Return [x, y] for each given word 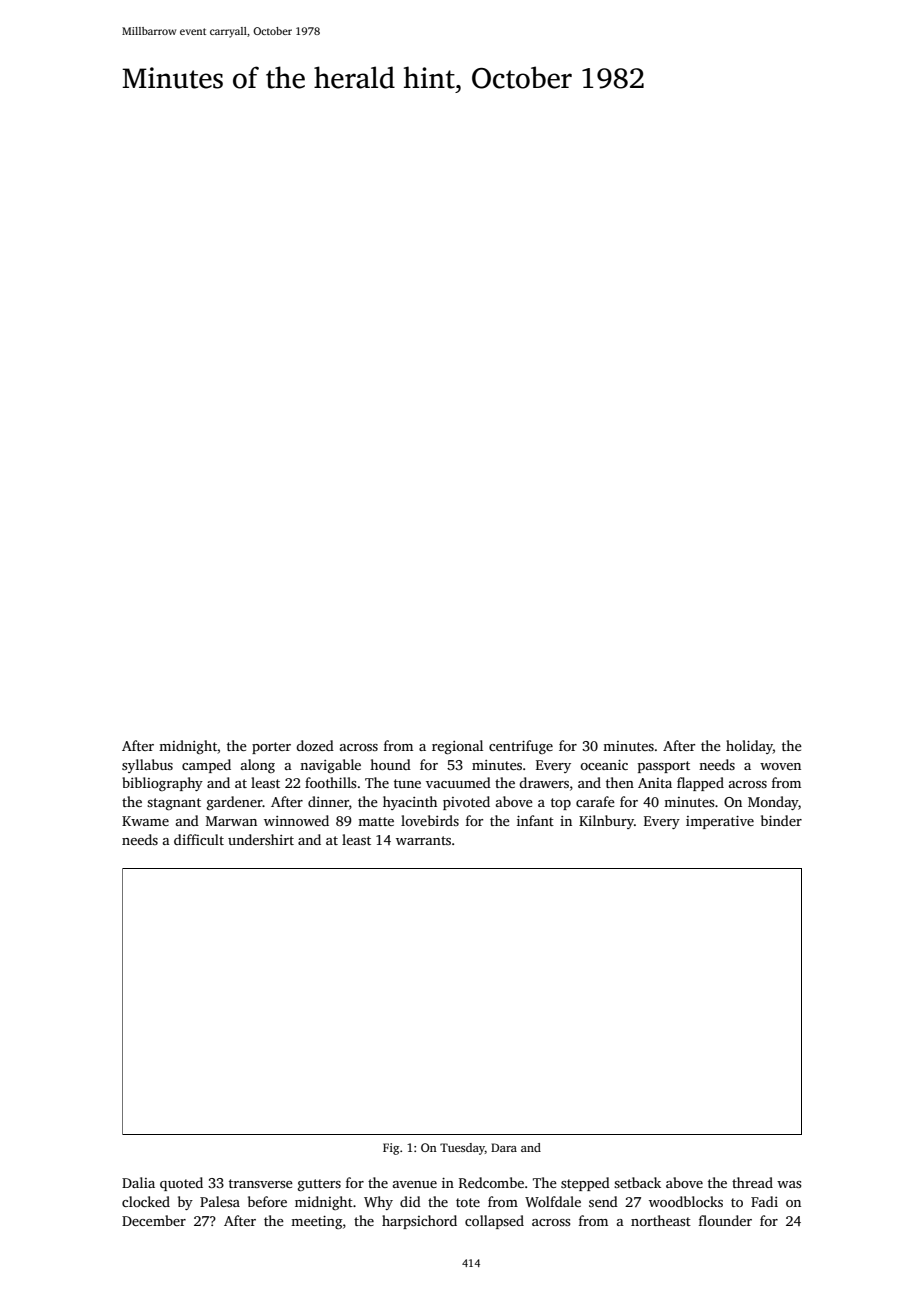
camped [206, 766]
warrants [423, 840]
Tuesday [462, 1149]
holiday [749, 747]
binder [781, 820]
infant [535, 820]
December [154, 1220]
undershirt [261, 839]
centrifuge [521, 747]
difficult [199, 839]
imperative [720, 822]
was [789, 1184]
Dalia [138, 1182]
